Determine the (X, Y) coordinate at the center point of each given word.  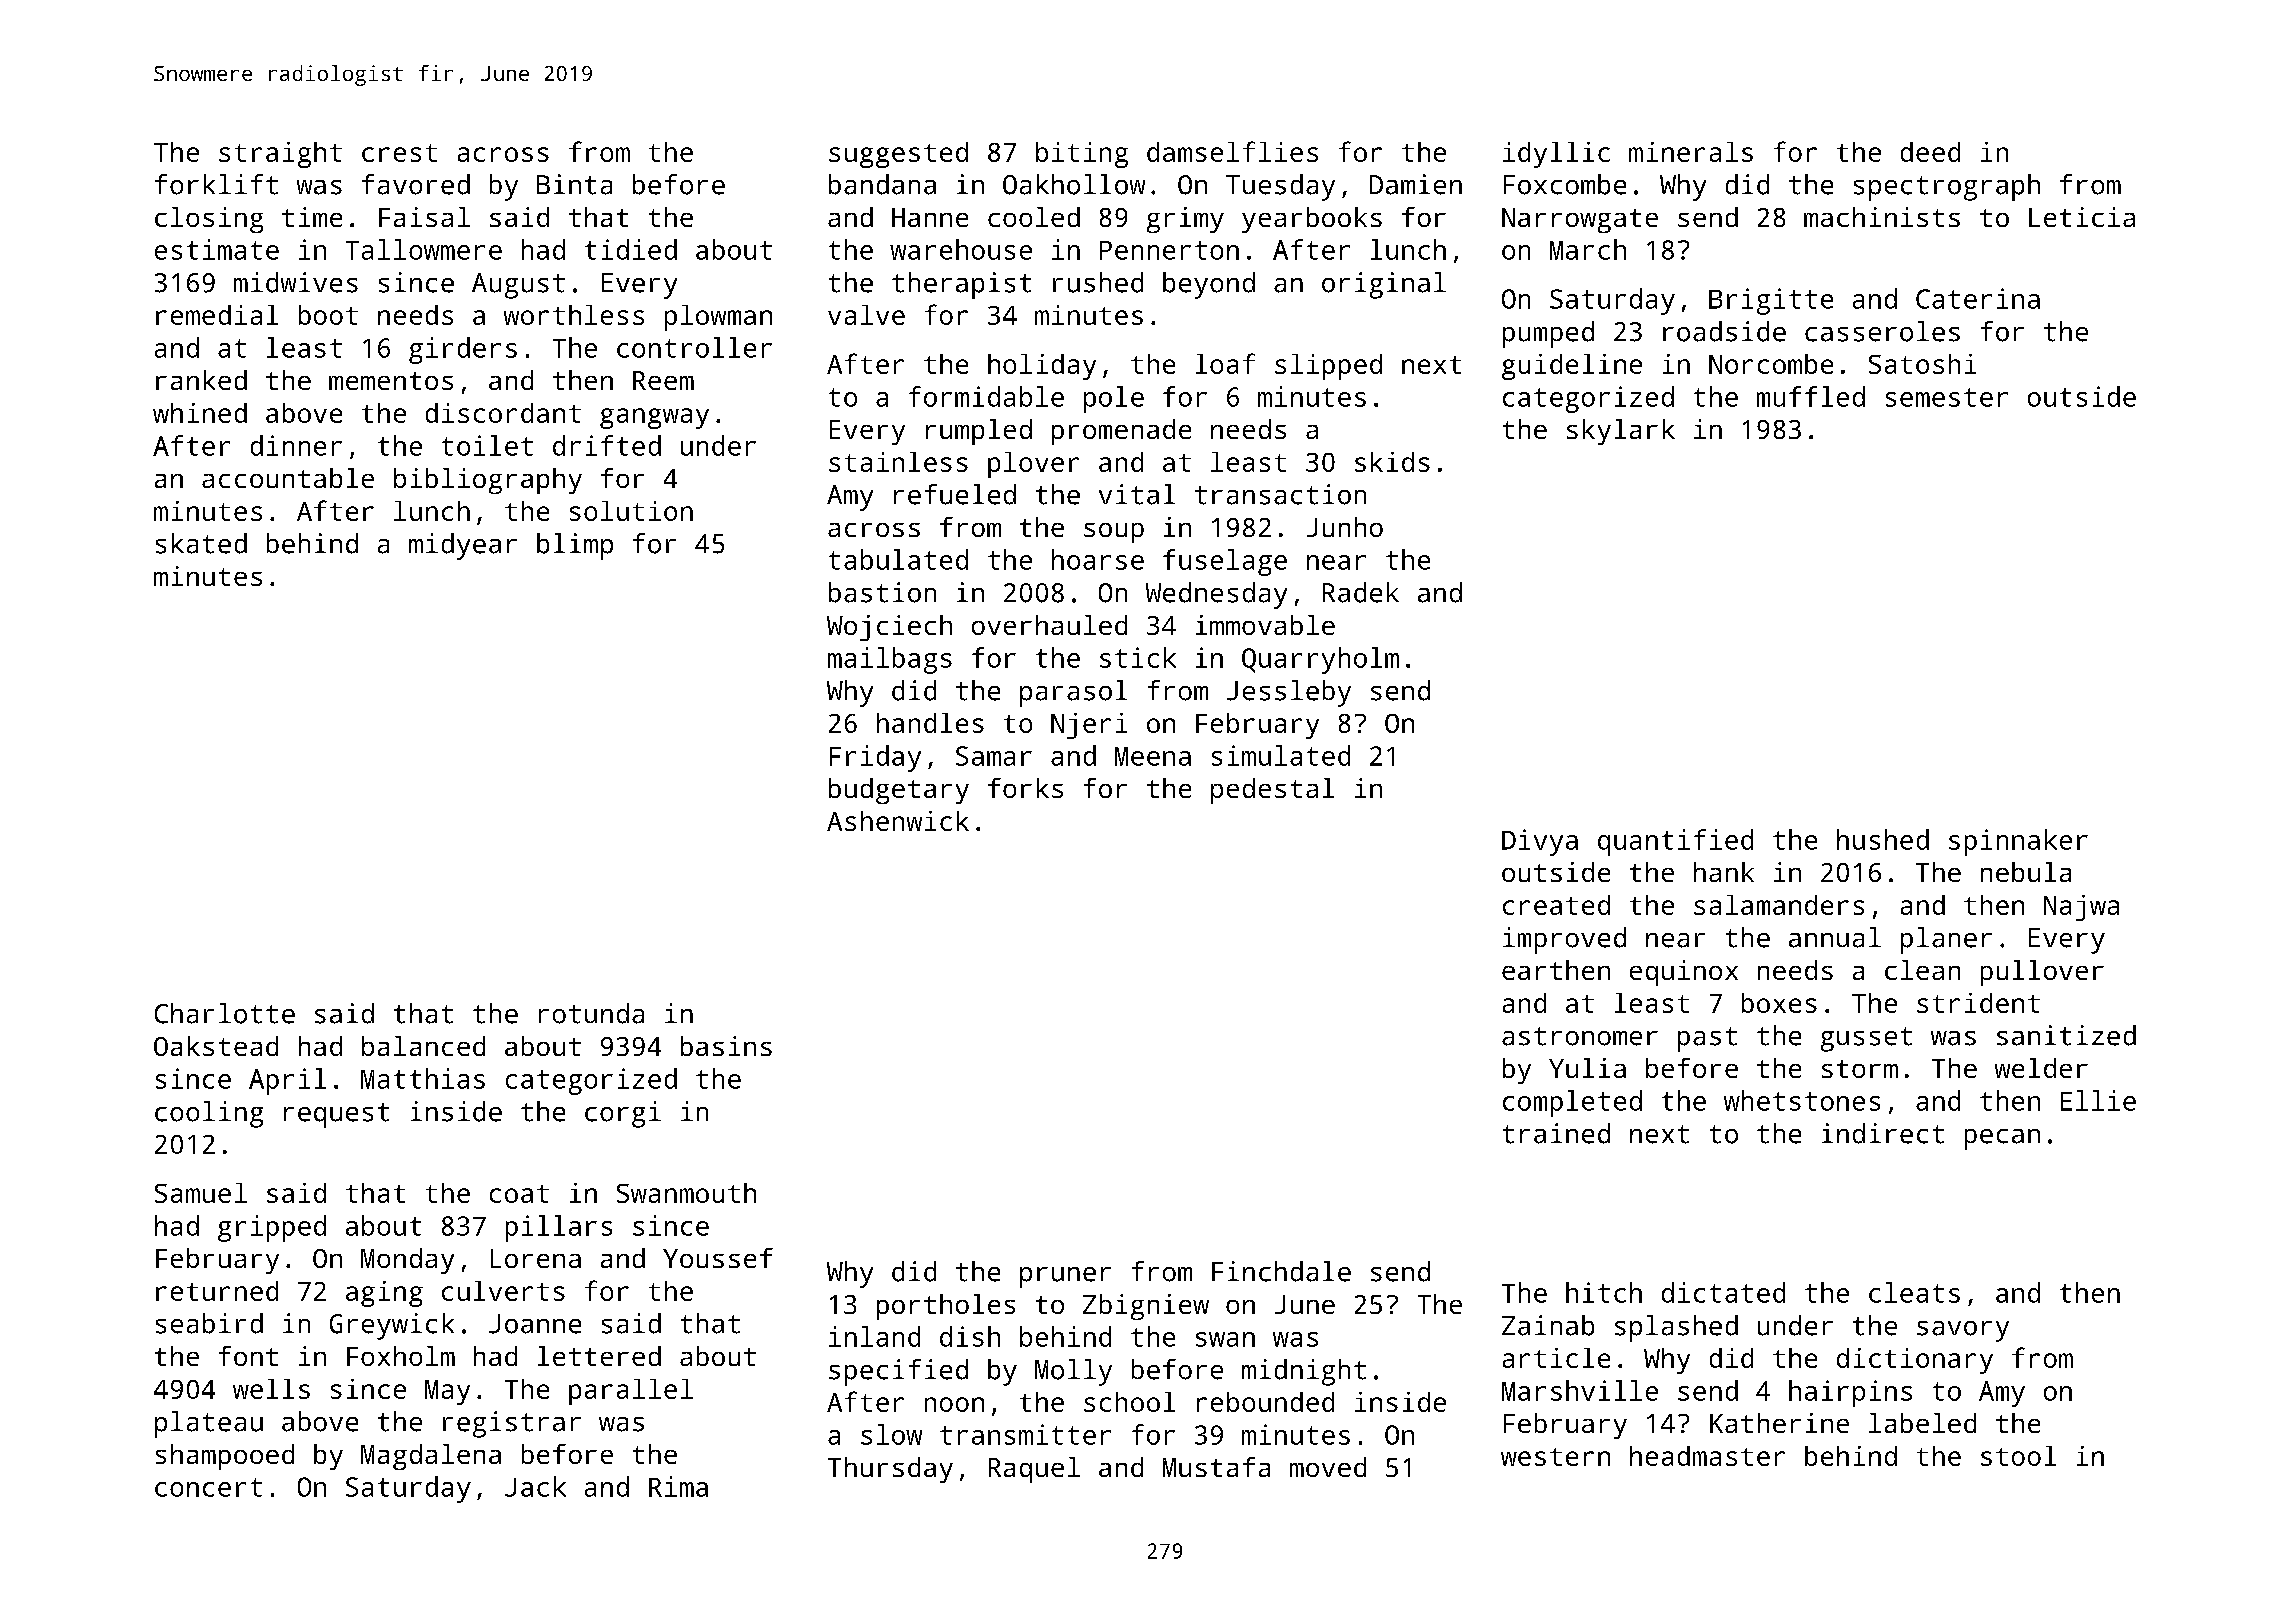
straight (280, 155)
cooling (209, 1114)
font (248, 1356)
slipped (1328, 367)
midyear (463, 546)
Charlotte (225, 1013)
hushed (1883, 839)
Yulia (1587, 1068)
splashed (1676, 1328)
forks (1025, 788)
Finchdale (1281, 1271)
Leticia (2082, 217)
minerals (1691, 152)
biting (1082, 155)
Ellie (2098, 1100)
